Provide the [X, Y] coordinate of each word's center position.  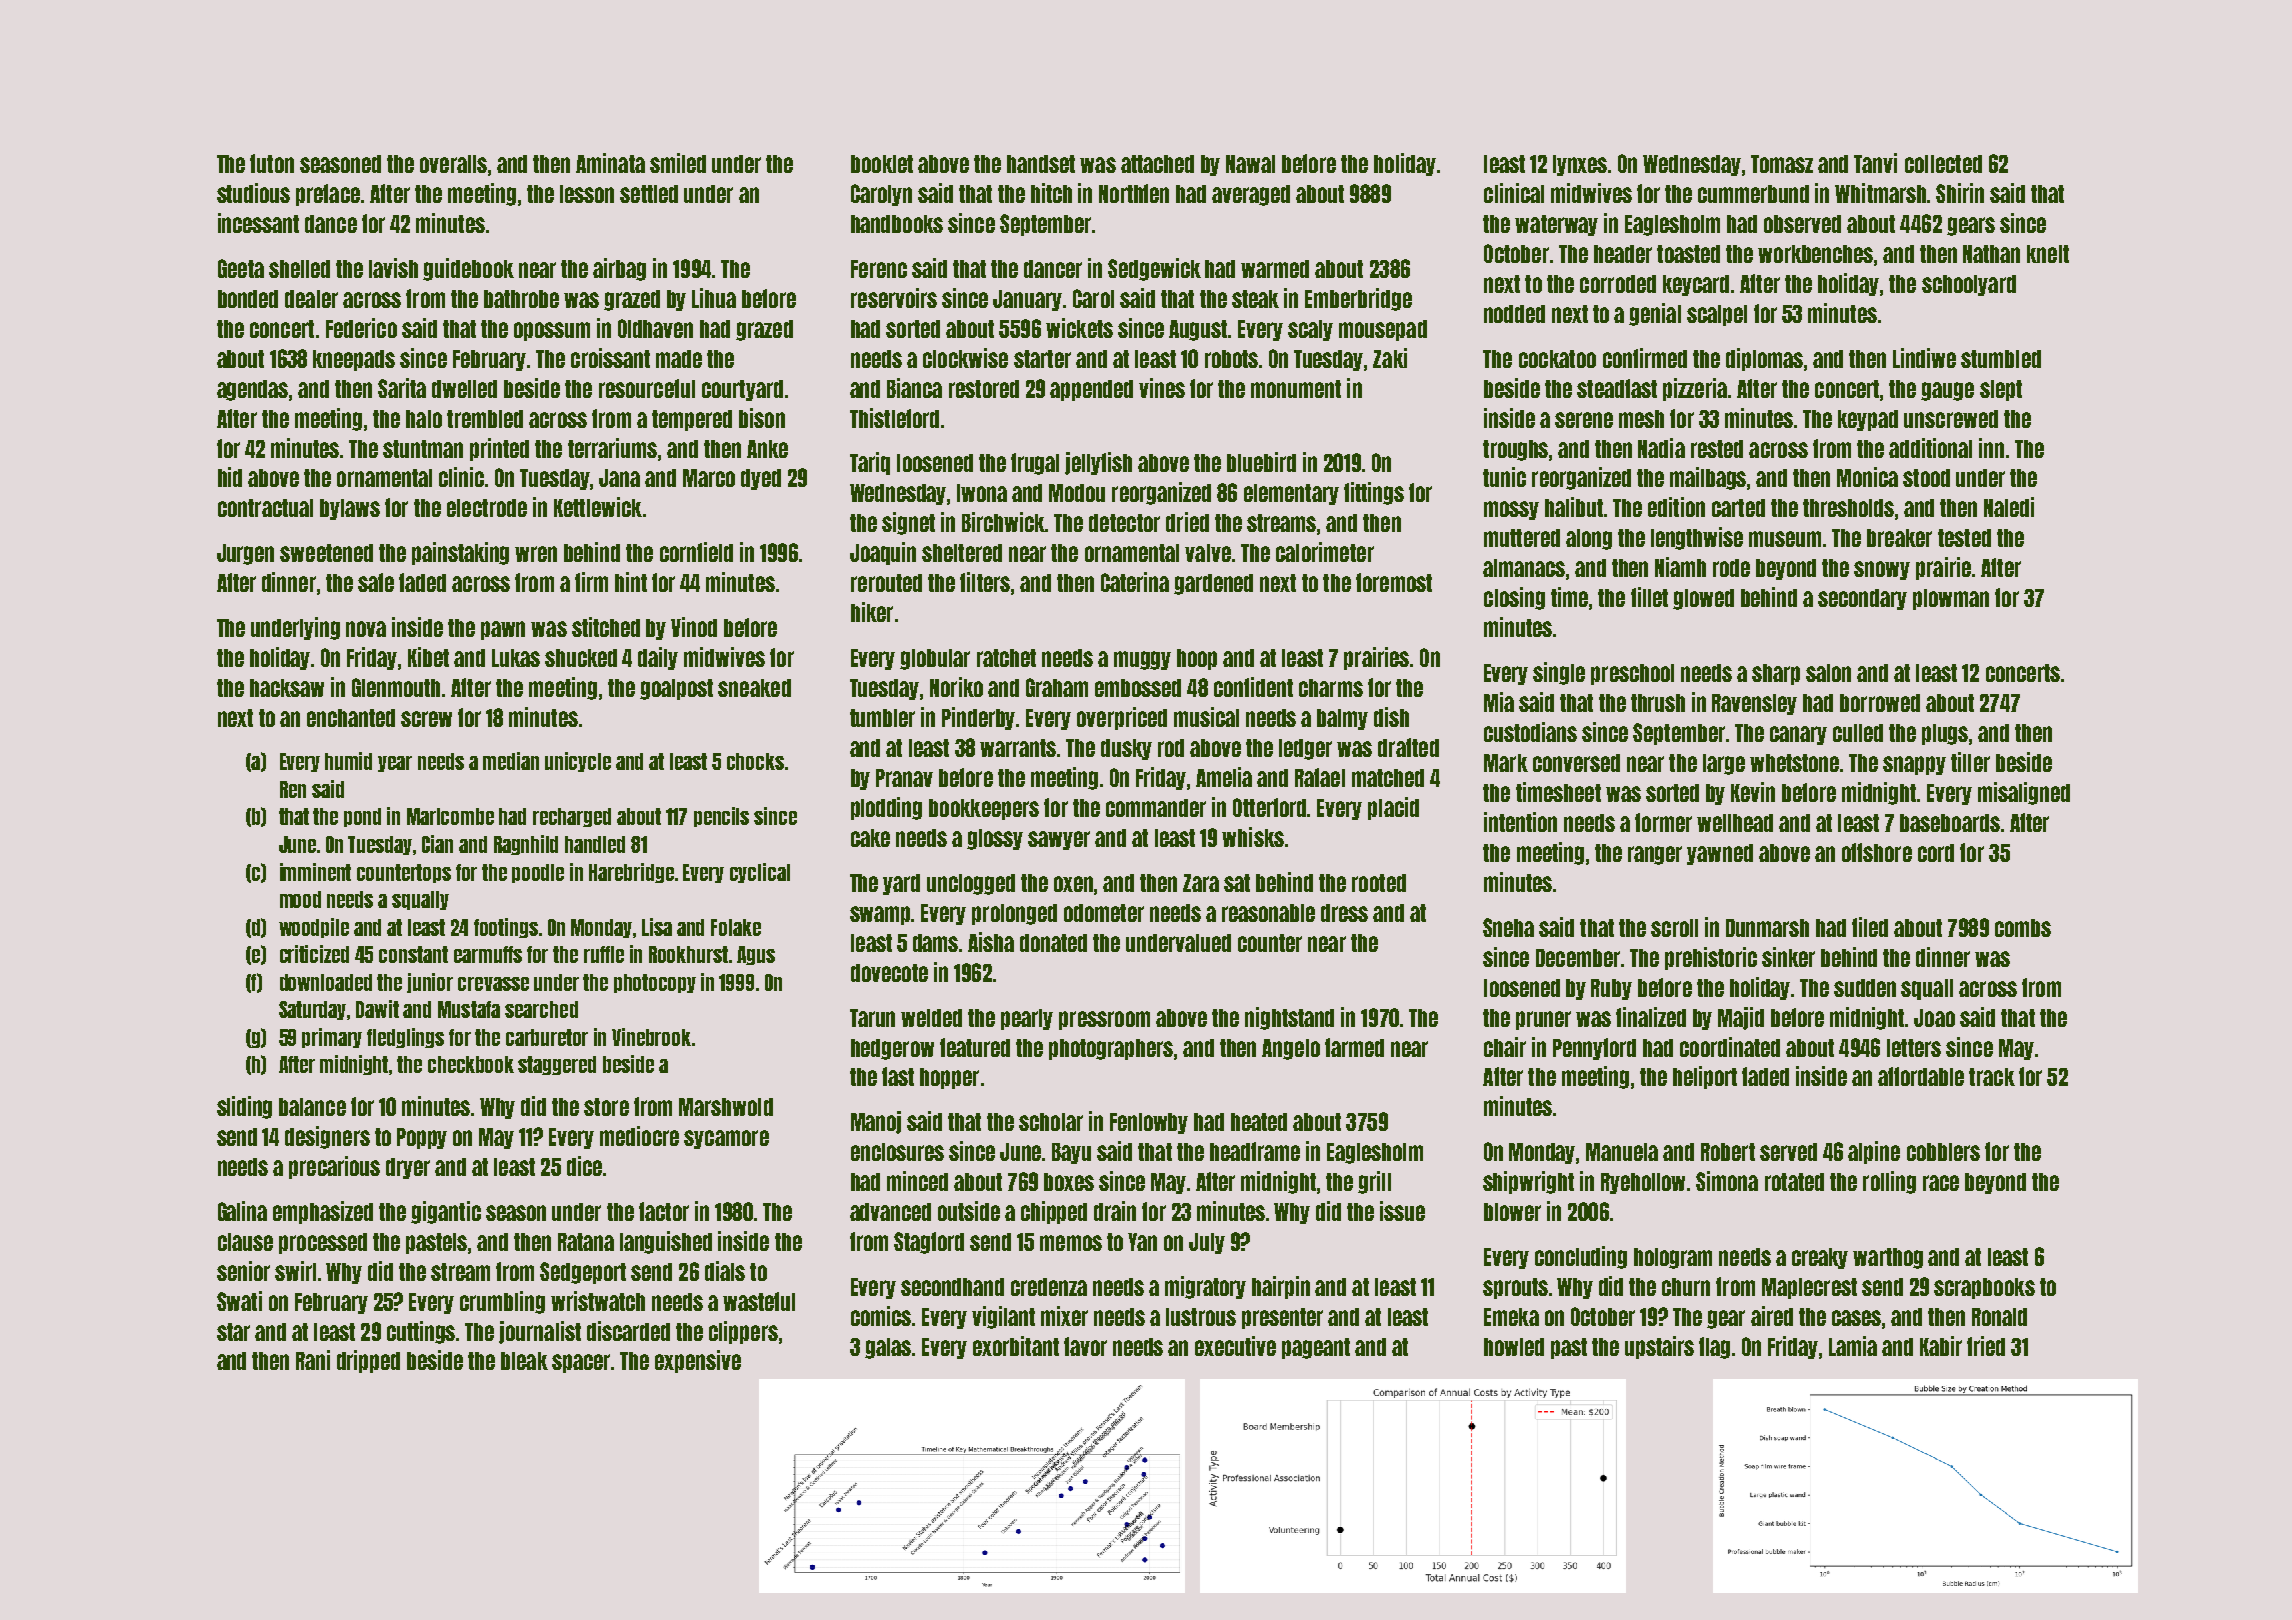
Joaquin [883, 553]
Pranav [904, 778]
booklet [882, 164]
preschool [1632, 674]
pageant [1316, 1348]
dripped [368, 1361]
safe [376, 582]
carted [1738, 508]
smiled [678, 163]
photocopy [655, 983]
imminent [315, 872]
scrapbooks [1984, 1288]
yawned [1720, 854]
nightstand [1289, 1018]
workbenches [1815, 254]
